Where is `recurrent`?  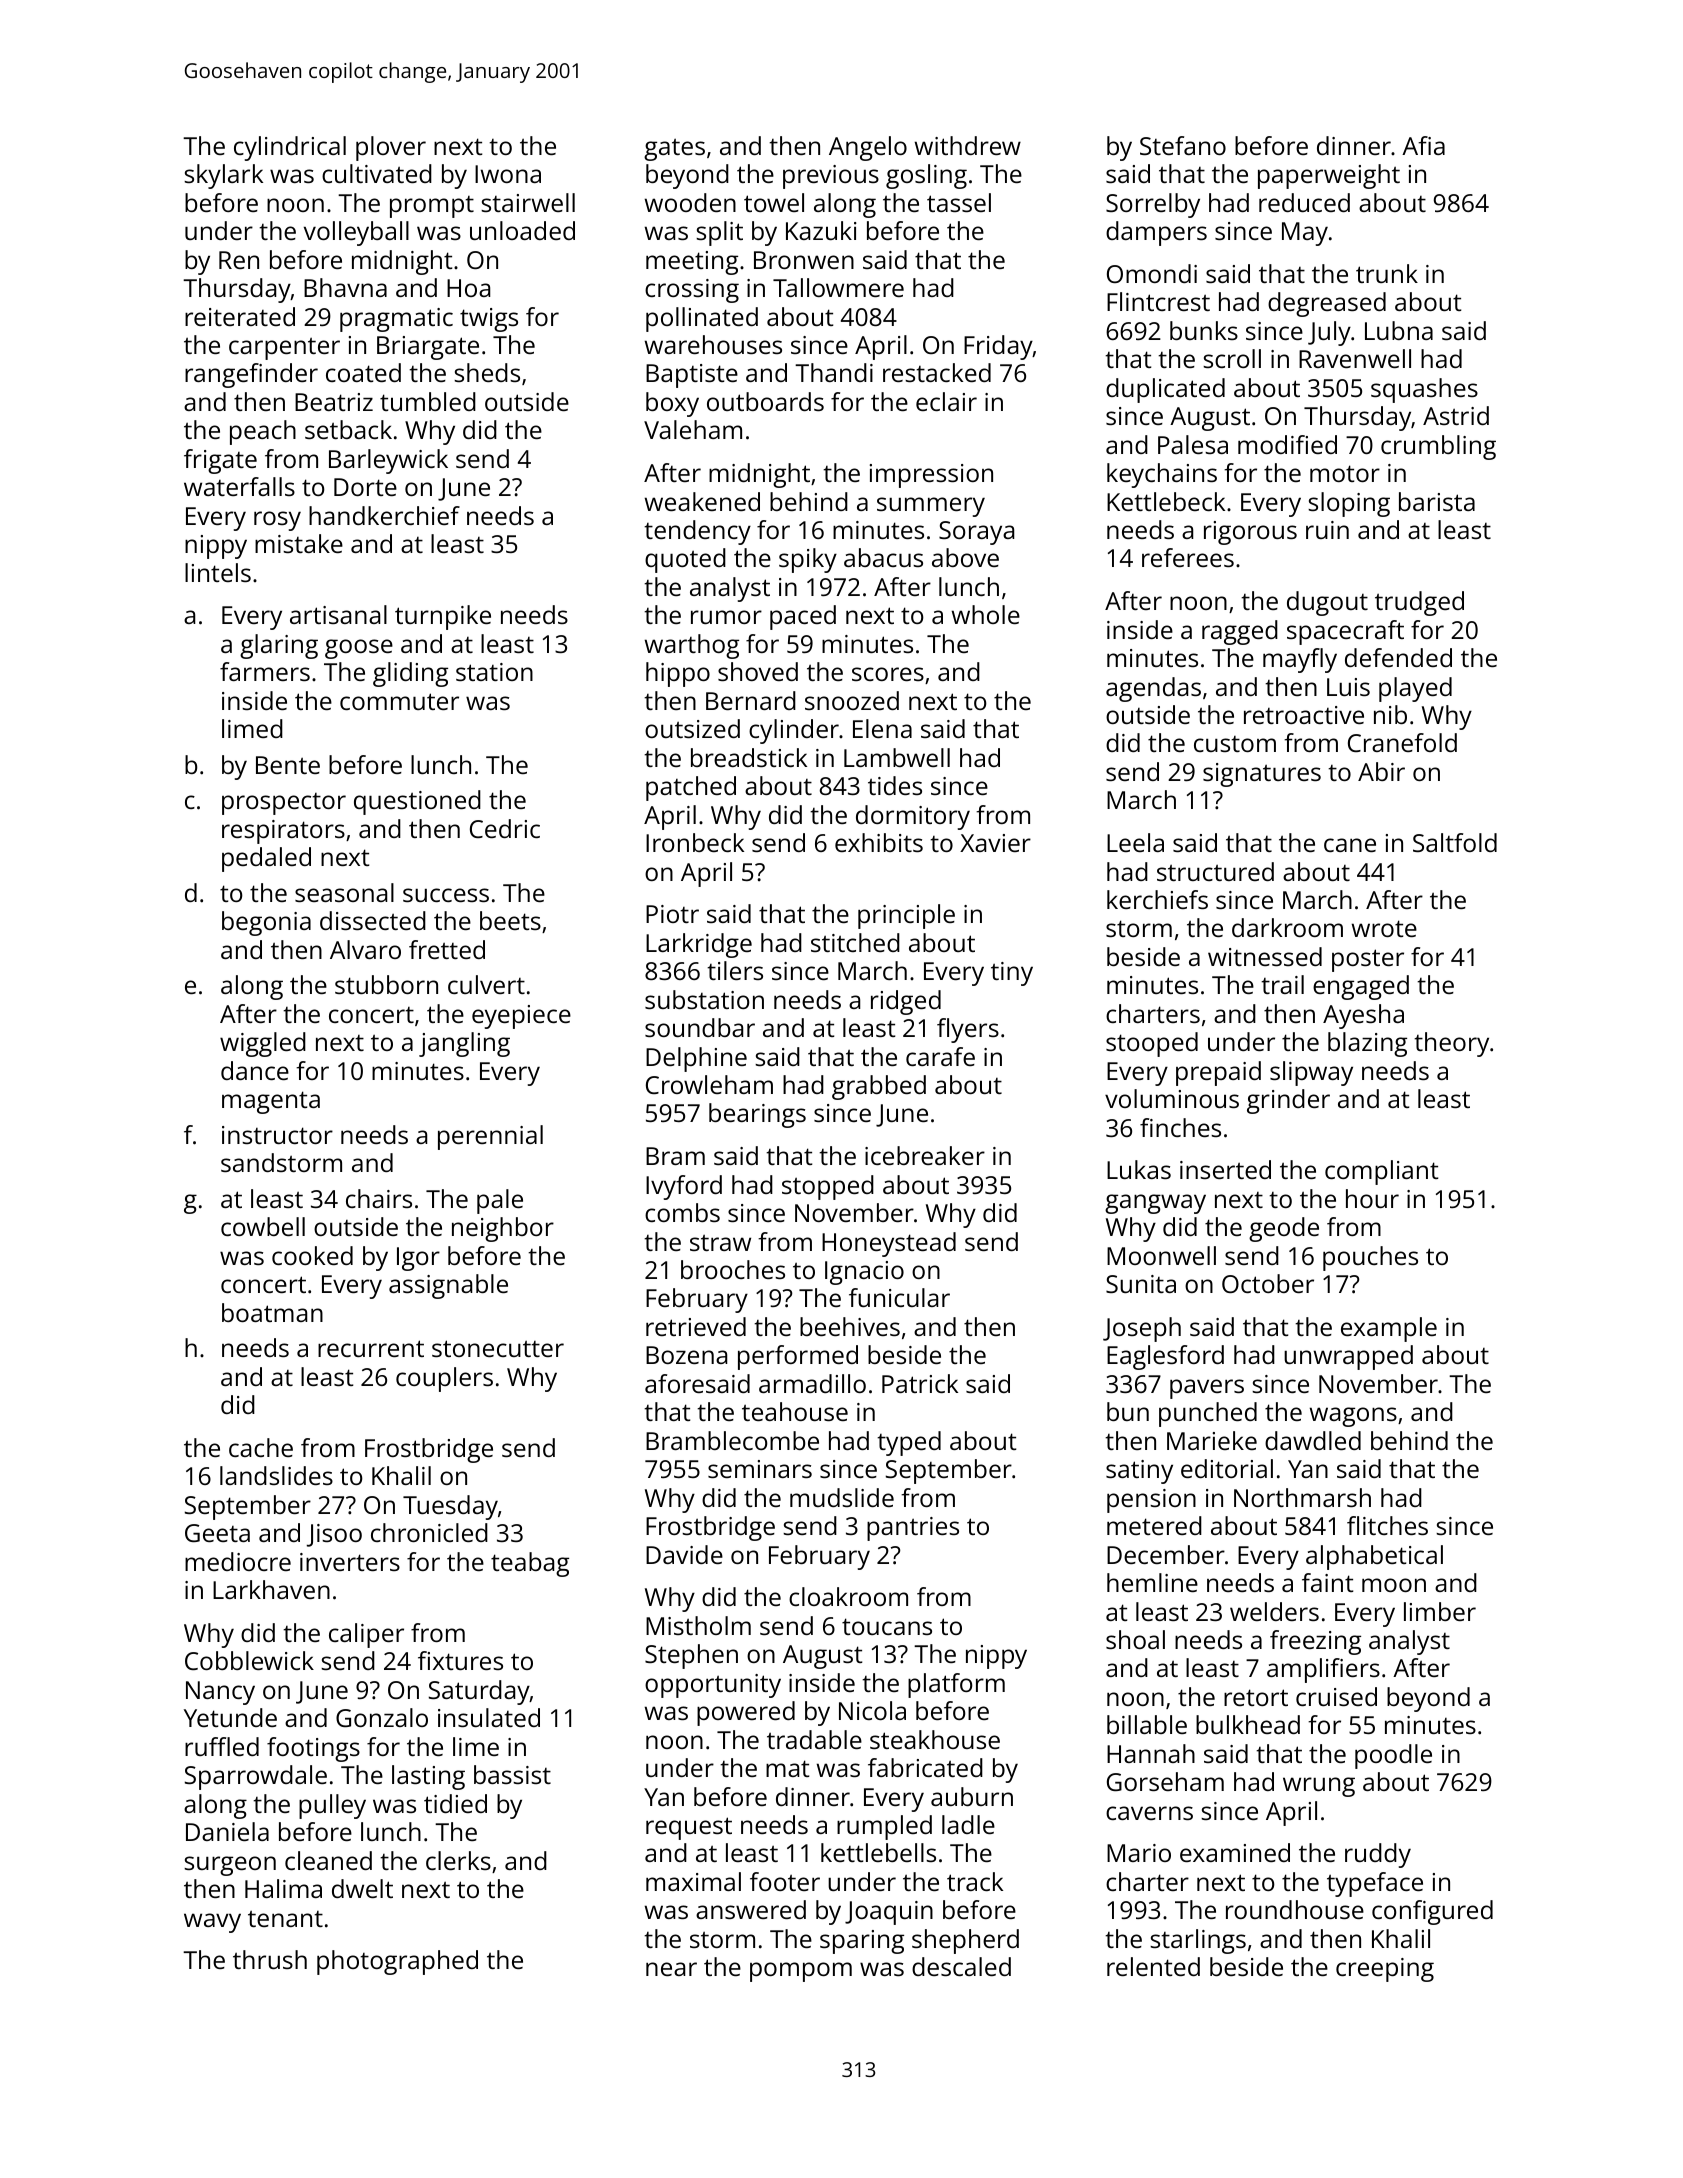
recurrent is located at coordinates (371, 1348).
